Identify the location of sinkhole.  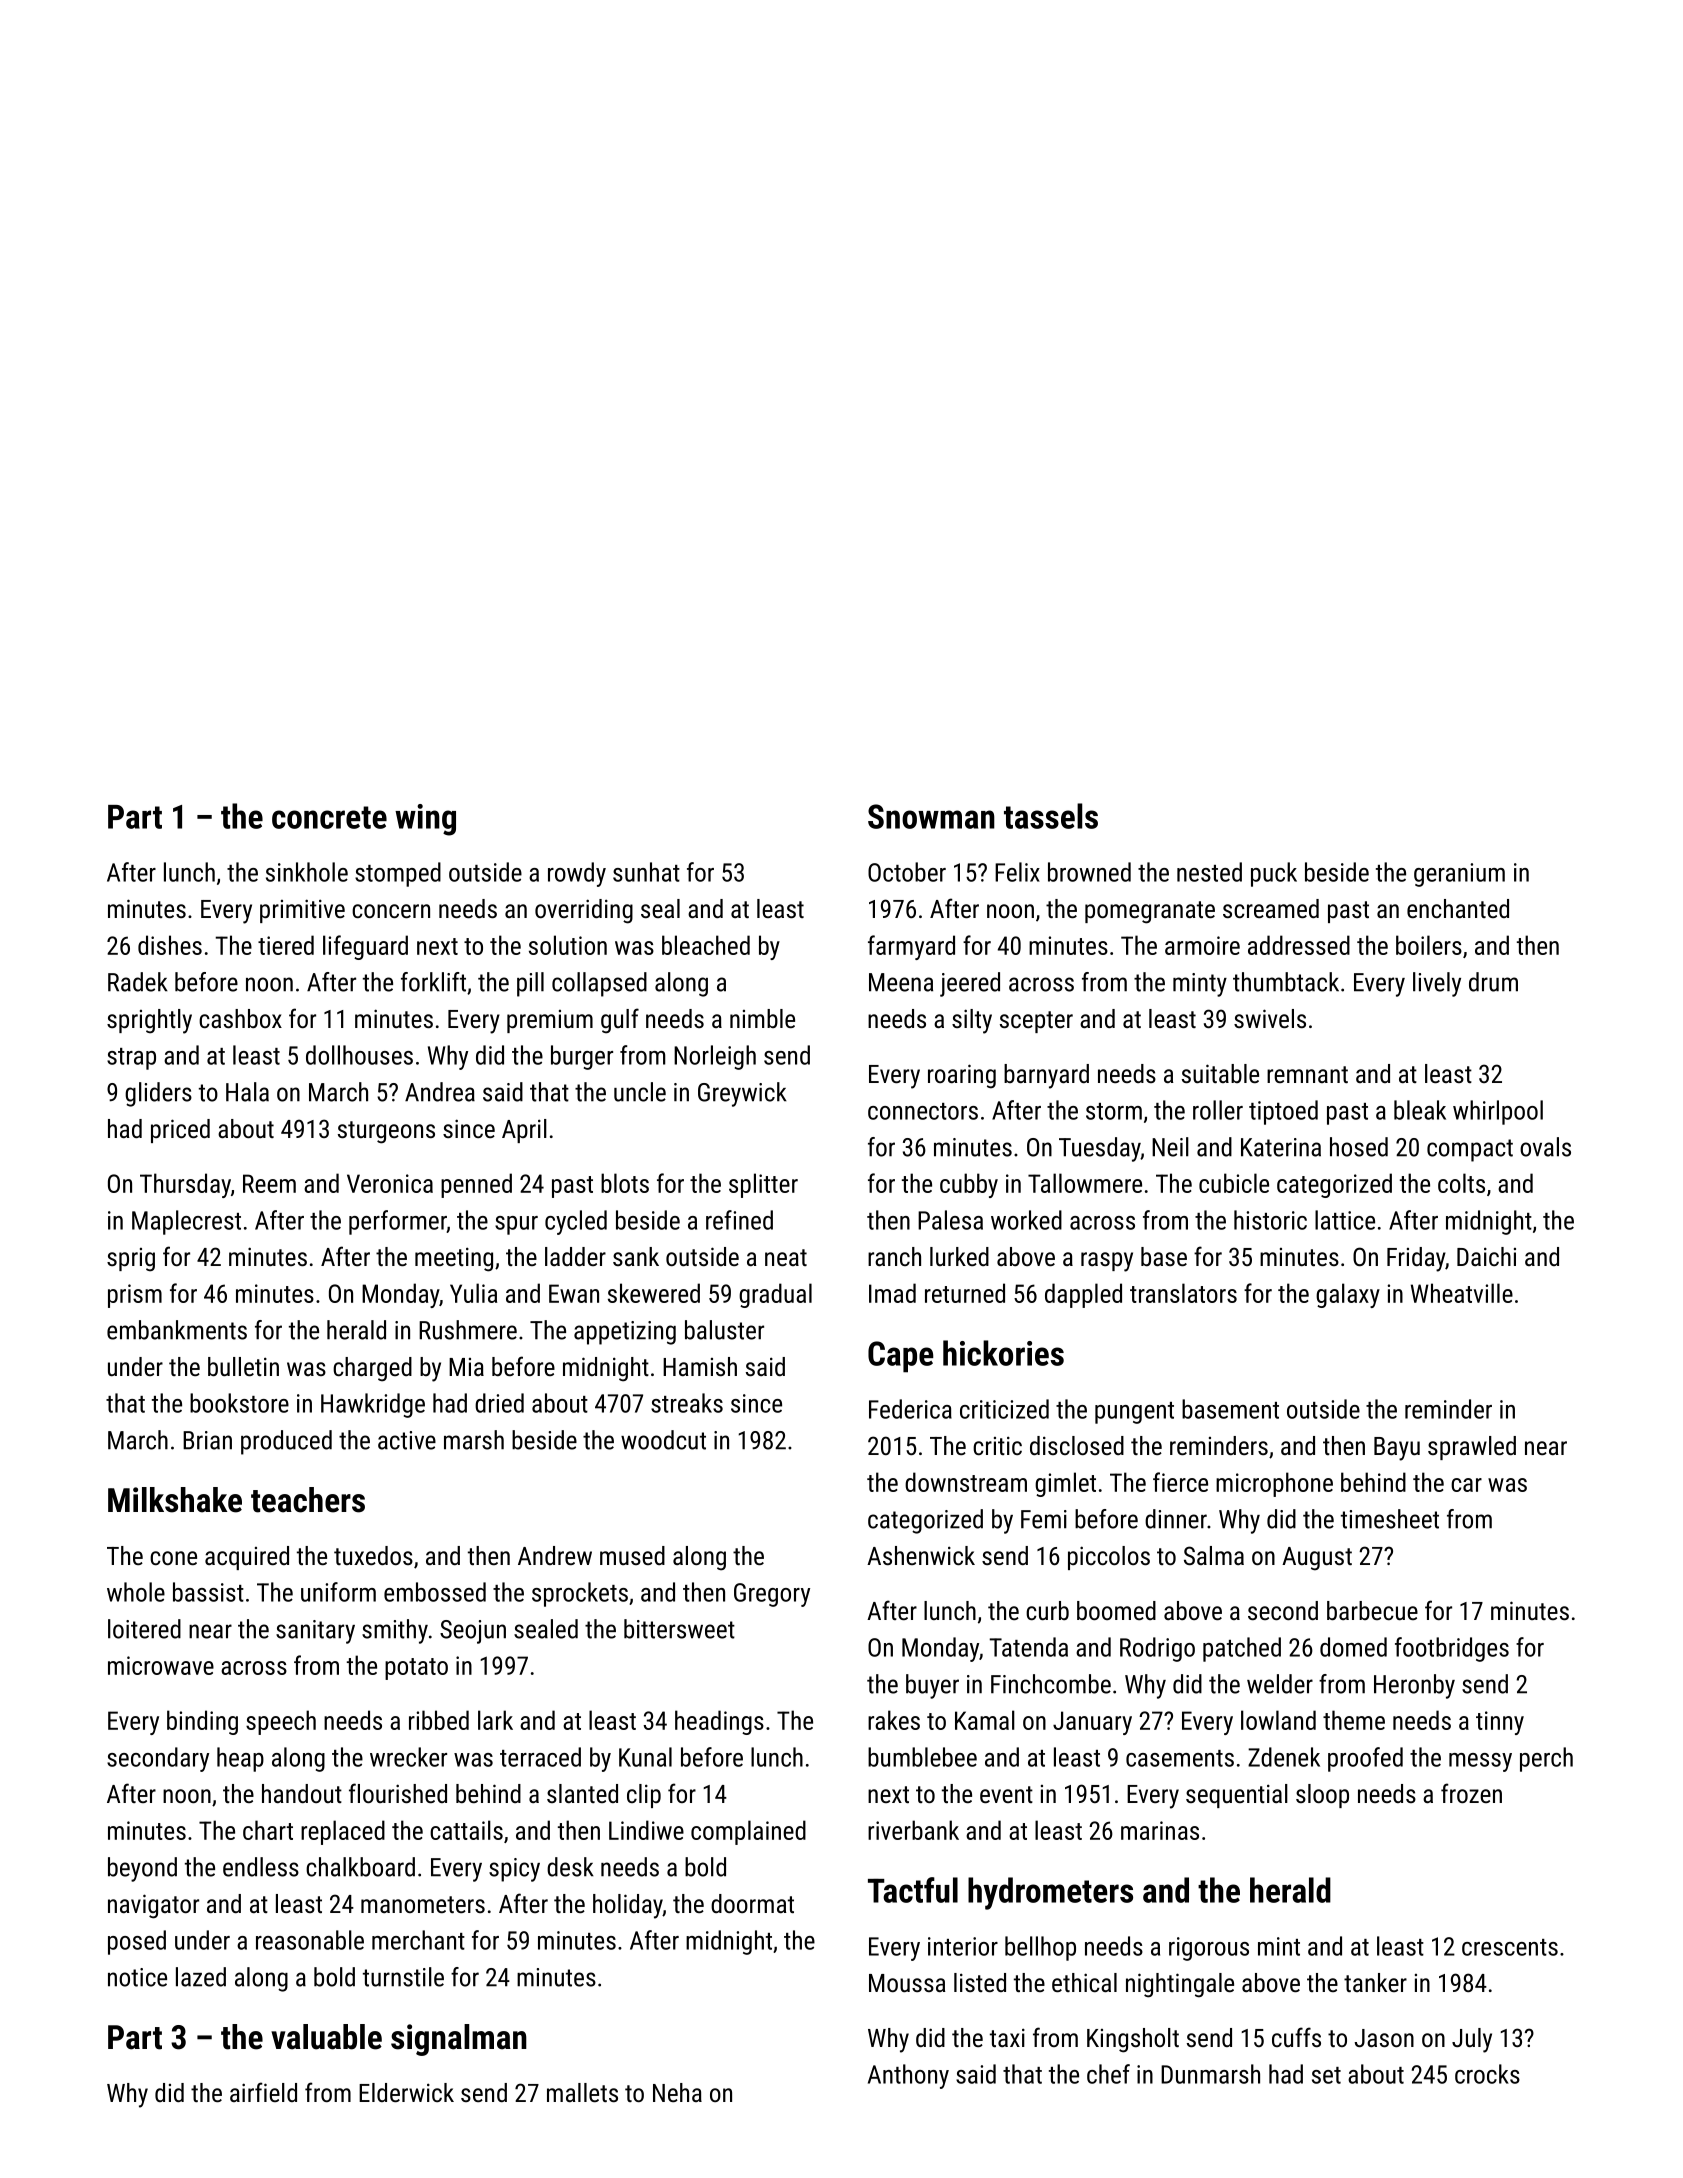
(307, 872).
